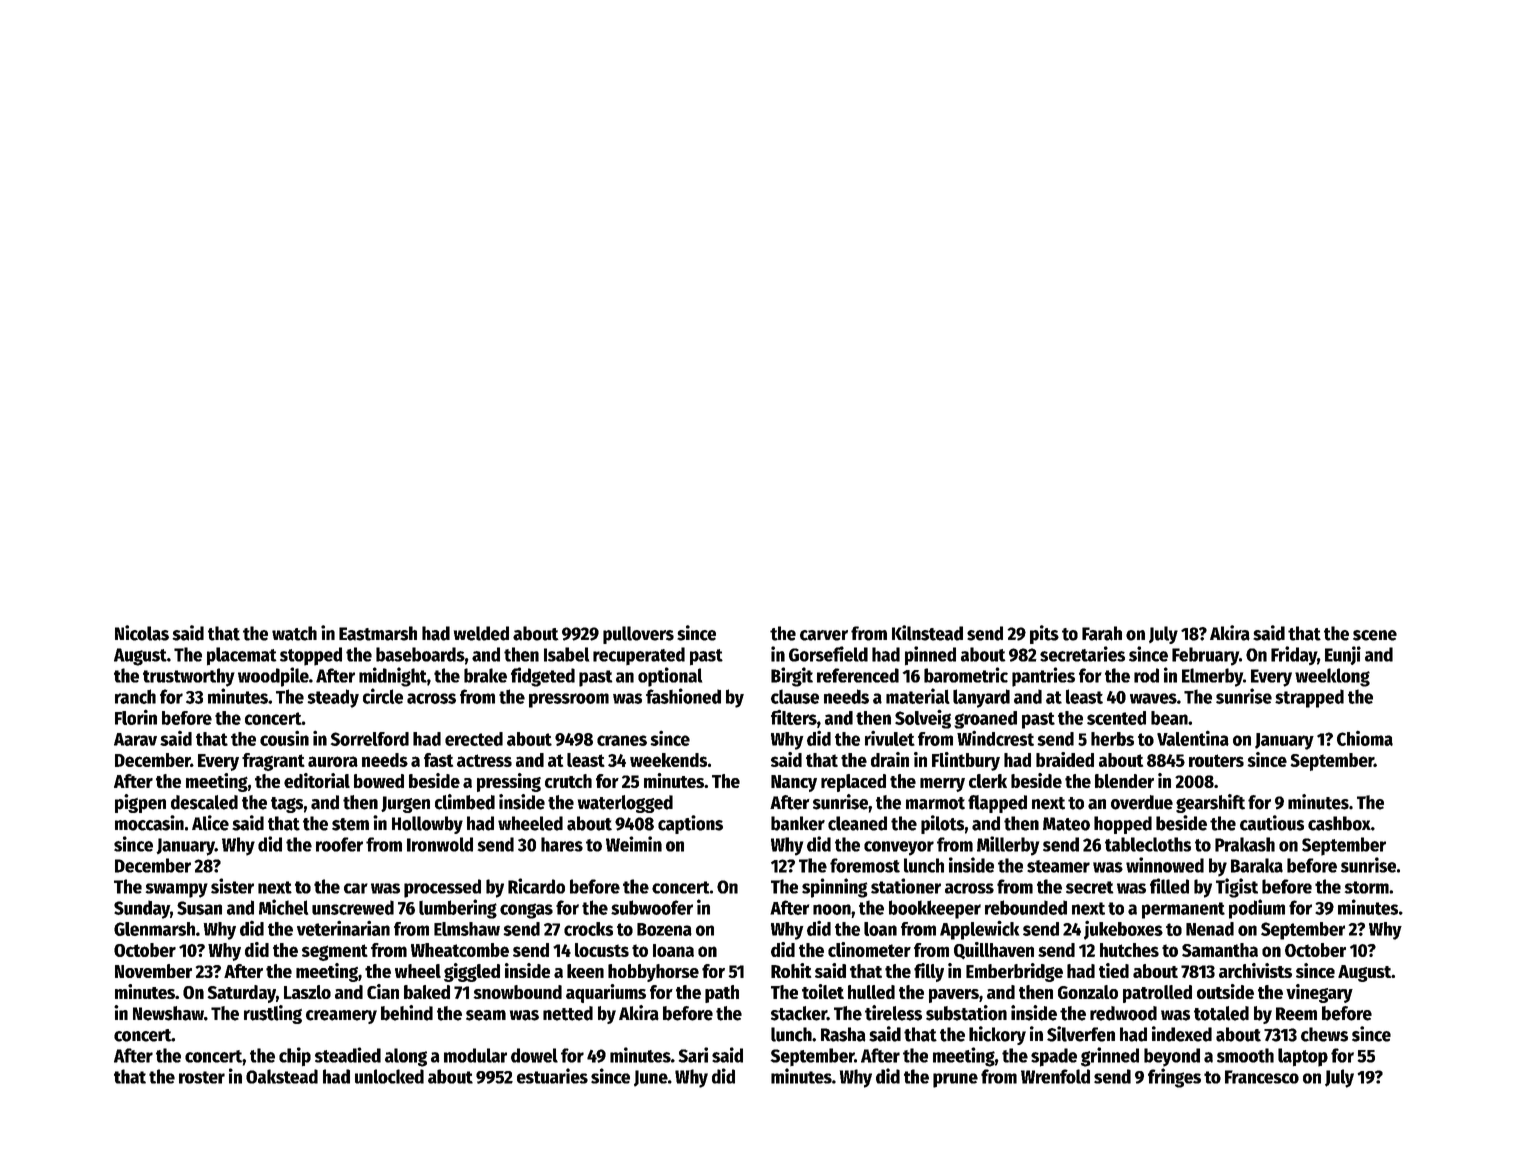 The width and height of the document is (1517, 1172). Describe the element at coordinates (378, 633) in the document. I see `Eastmarsh` at that location.
